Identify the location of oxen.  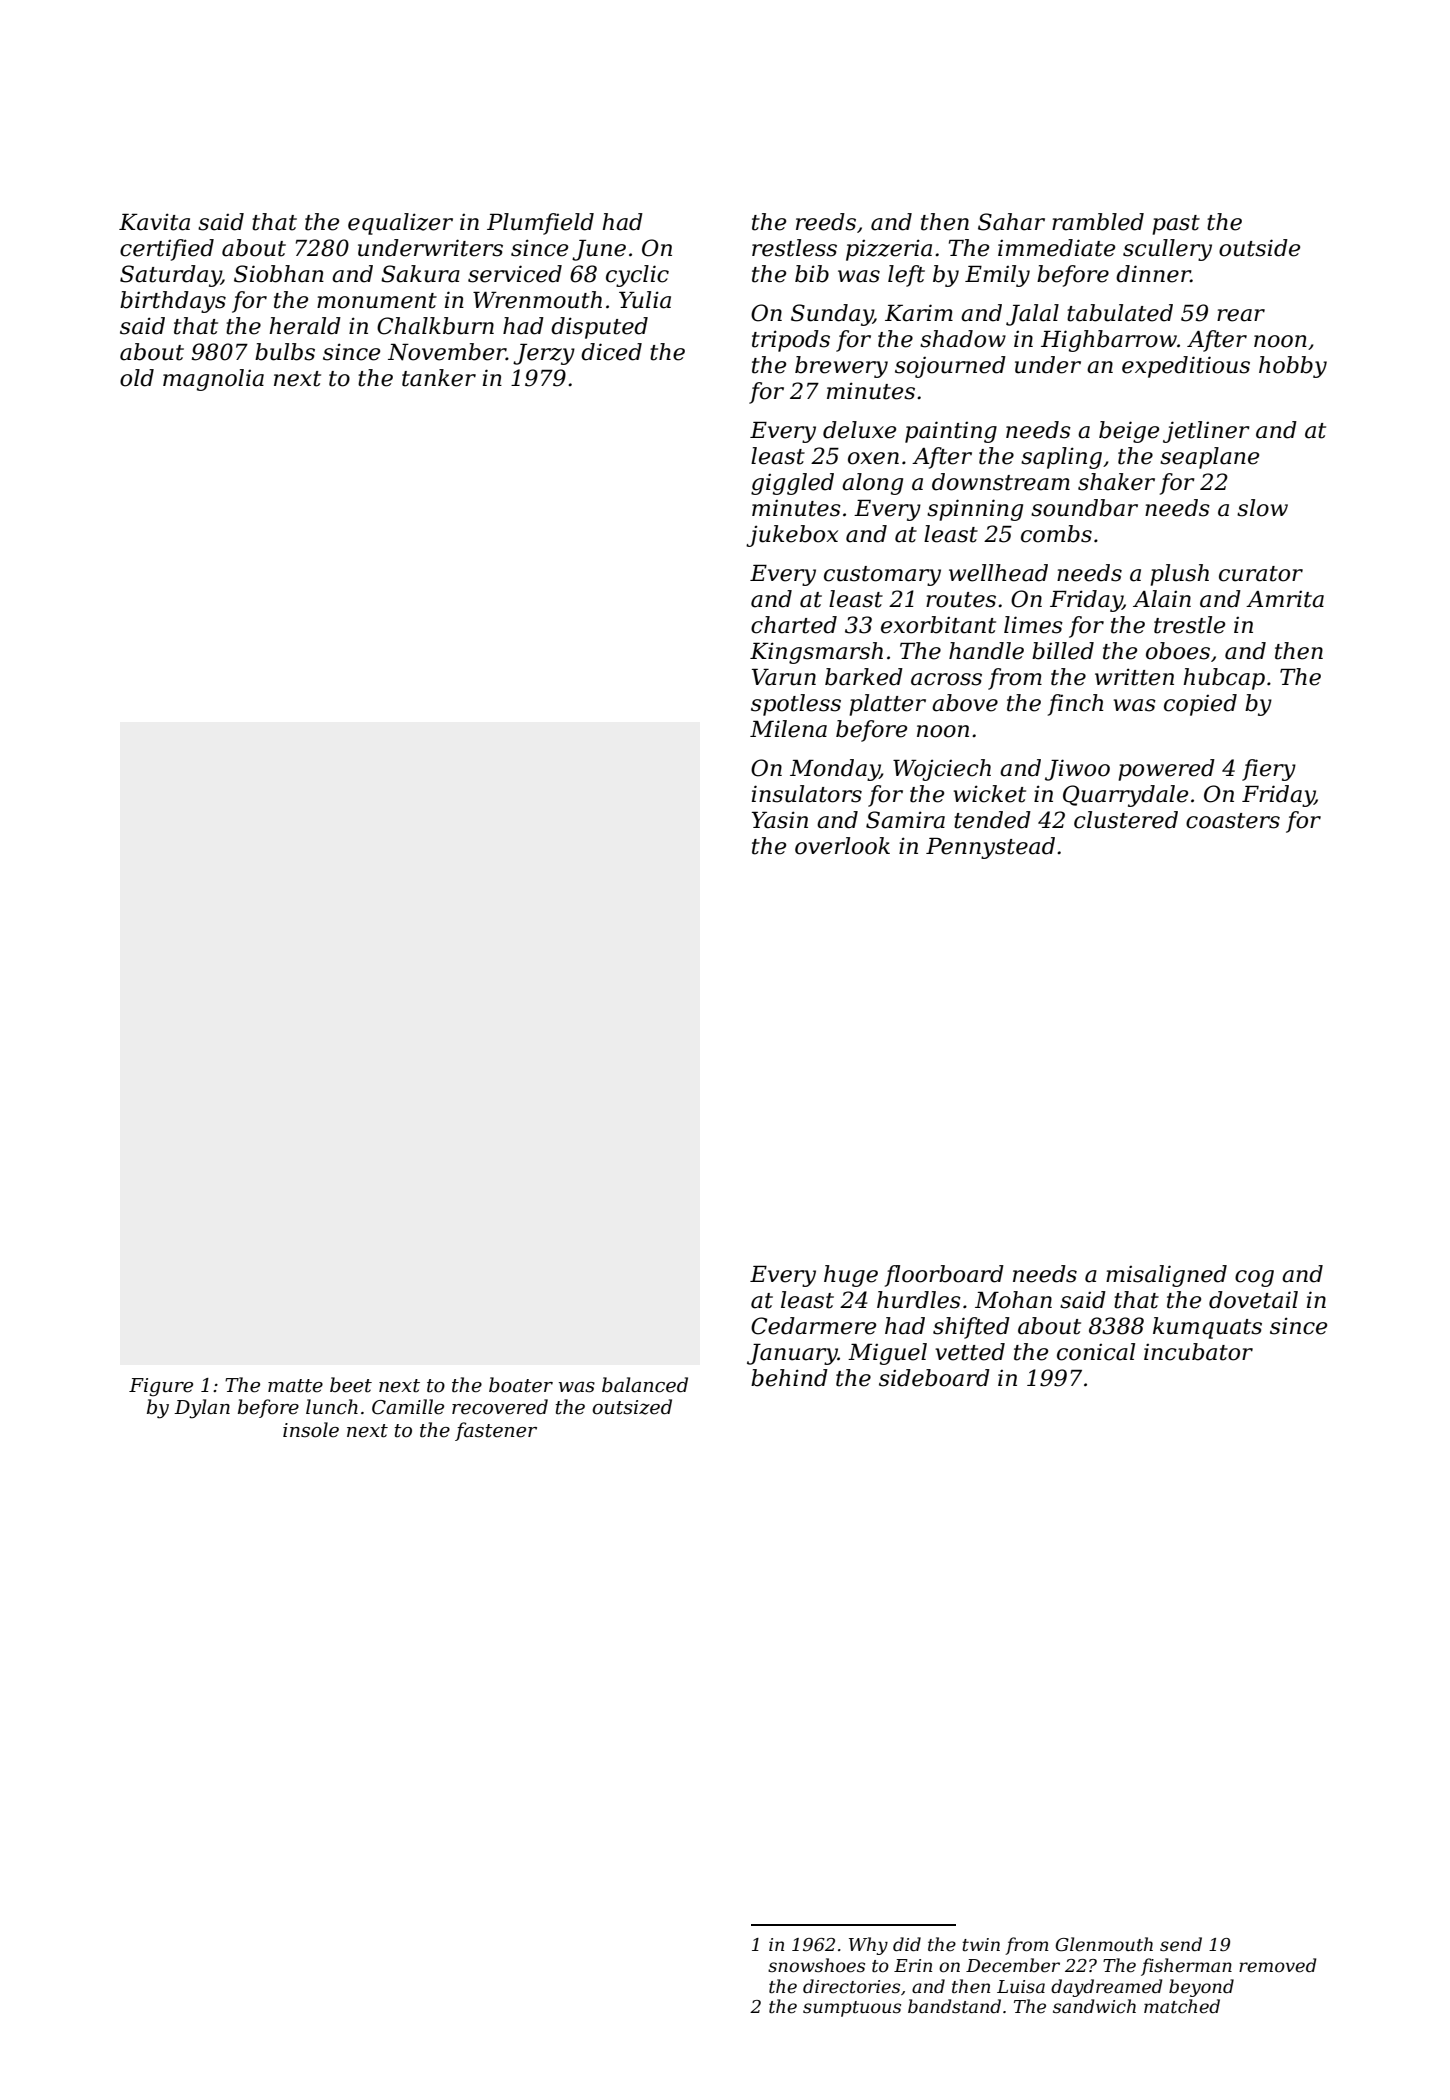
(873, 458).
